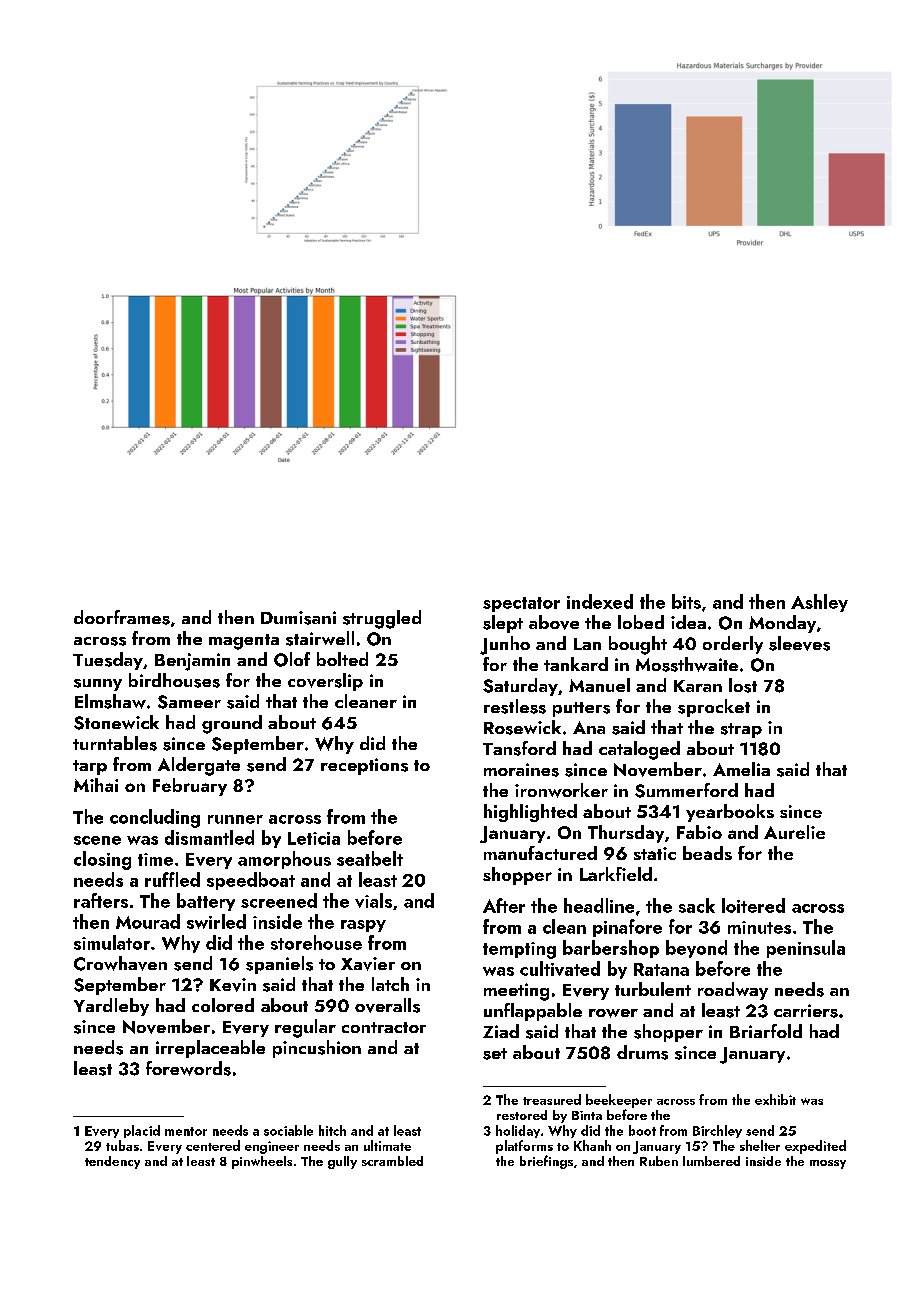 The width and height of the screenshot is (924, 1314). I want to click on Rosewick, so click(522, 727).
